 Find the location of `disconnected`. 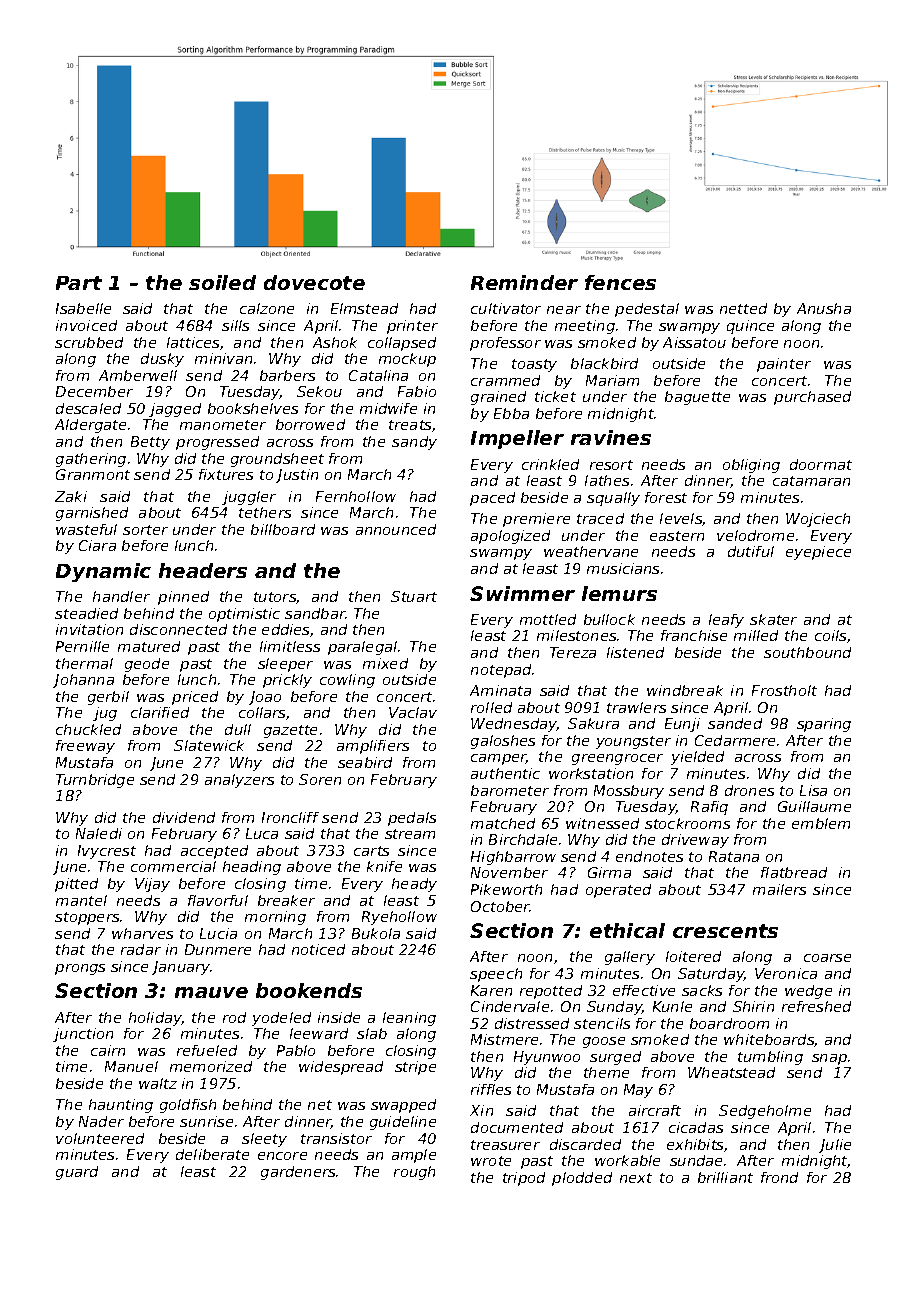

disconnected is located at coordinates (178, 629).
